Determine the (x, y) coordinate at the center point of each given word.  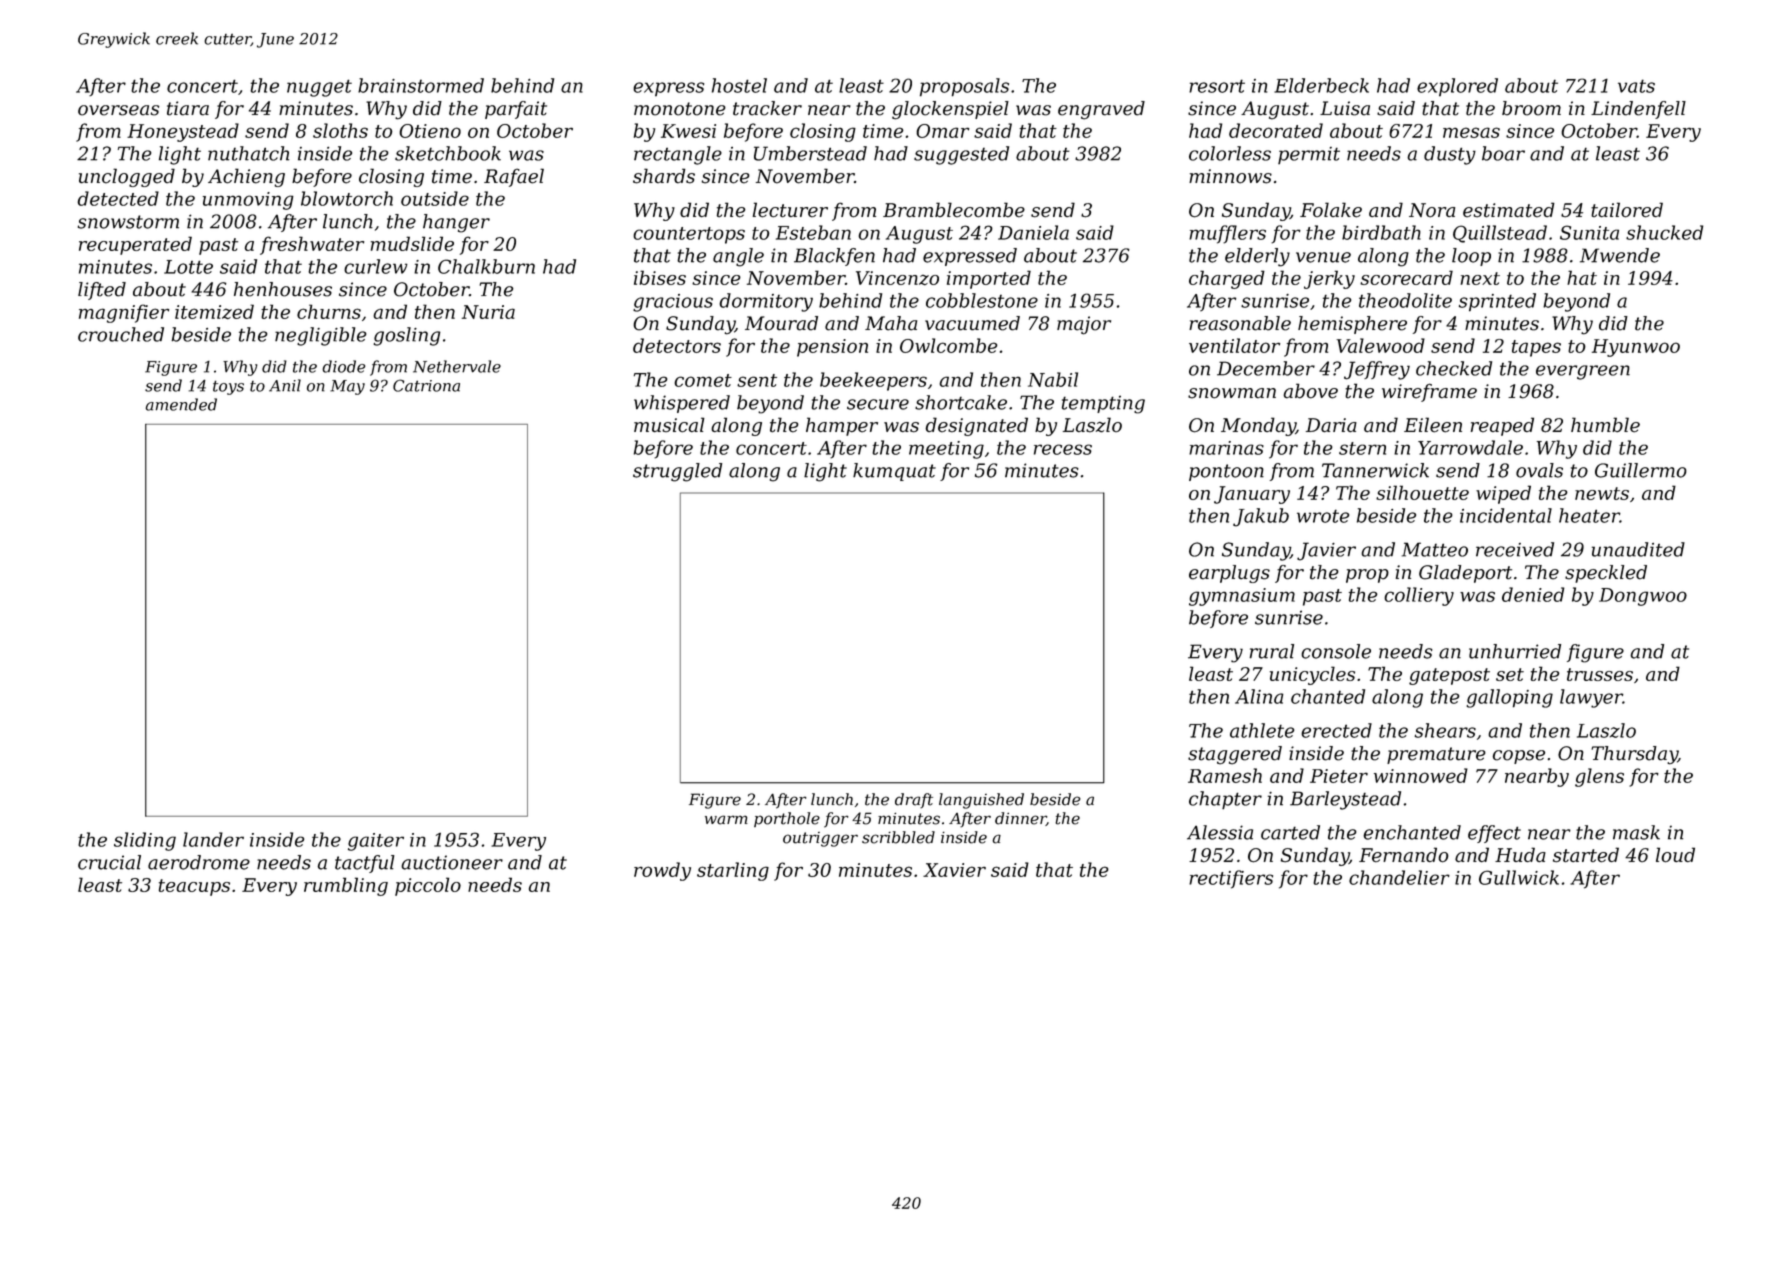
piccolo (428, 886)
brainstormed (421, 85)
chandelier (1399, 877)
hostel (739, 85)
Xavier (954, 870)
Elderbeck (1321, 85)
